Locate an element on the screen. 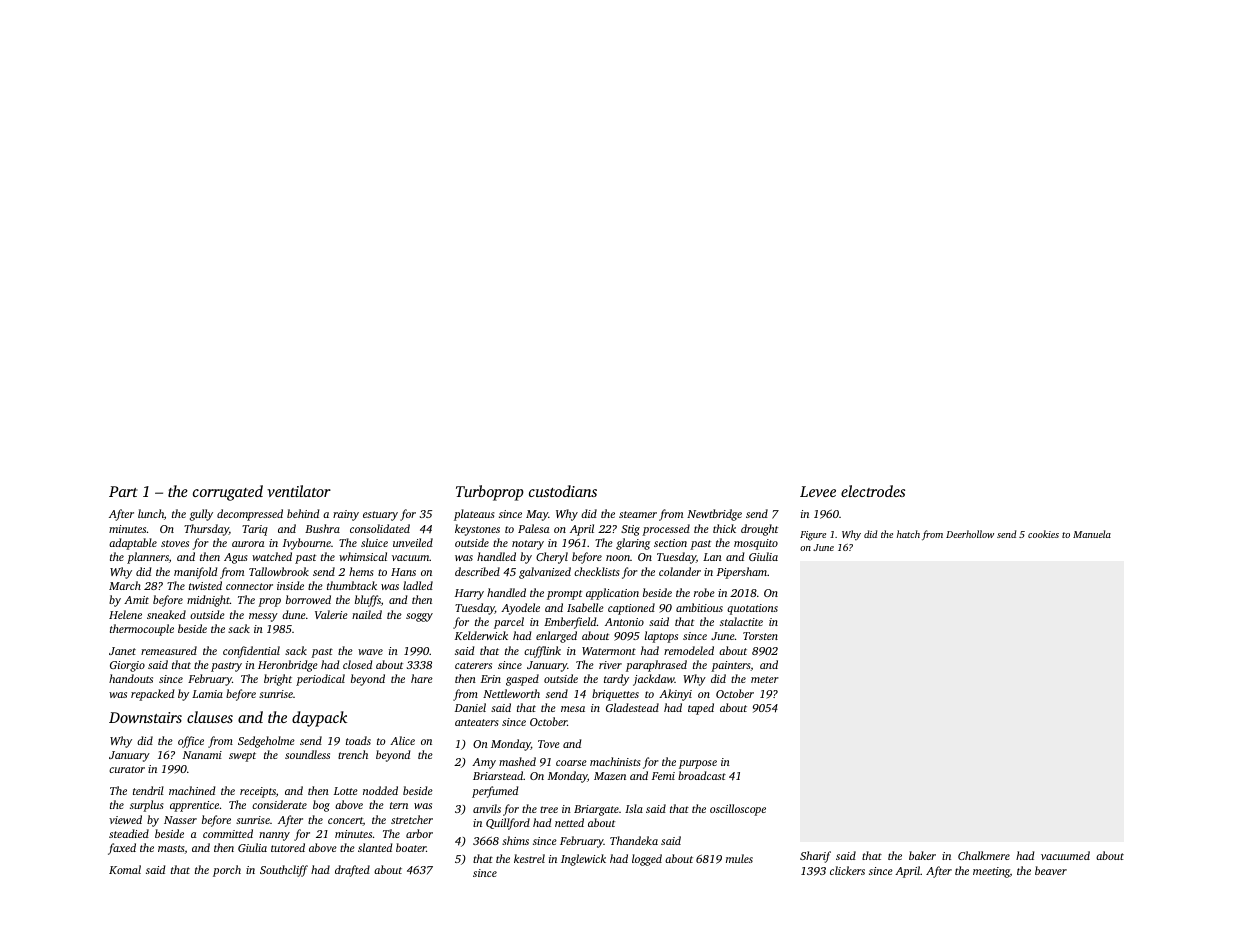 This screenshot has height=952, width=1233. kestrel is located at coordinates (529, 858).
